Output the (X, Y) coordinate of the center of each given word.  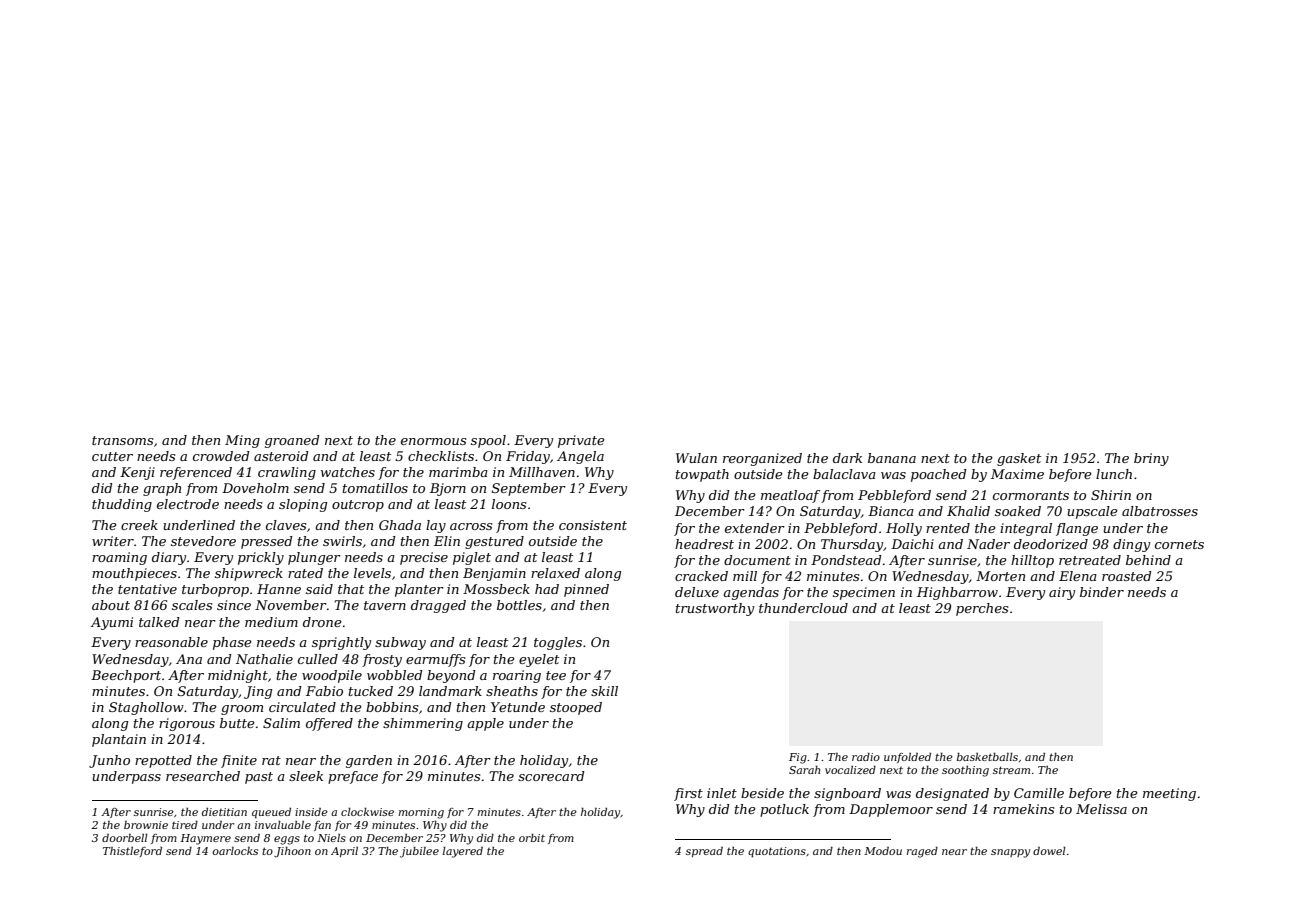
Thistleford (132, 852)
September (529, 489)
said (319, 589)
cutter (112, 456)
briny (1151, 459)
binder (1102, 592)
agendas (751, 593)
